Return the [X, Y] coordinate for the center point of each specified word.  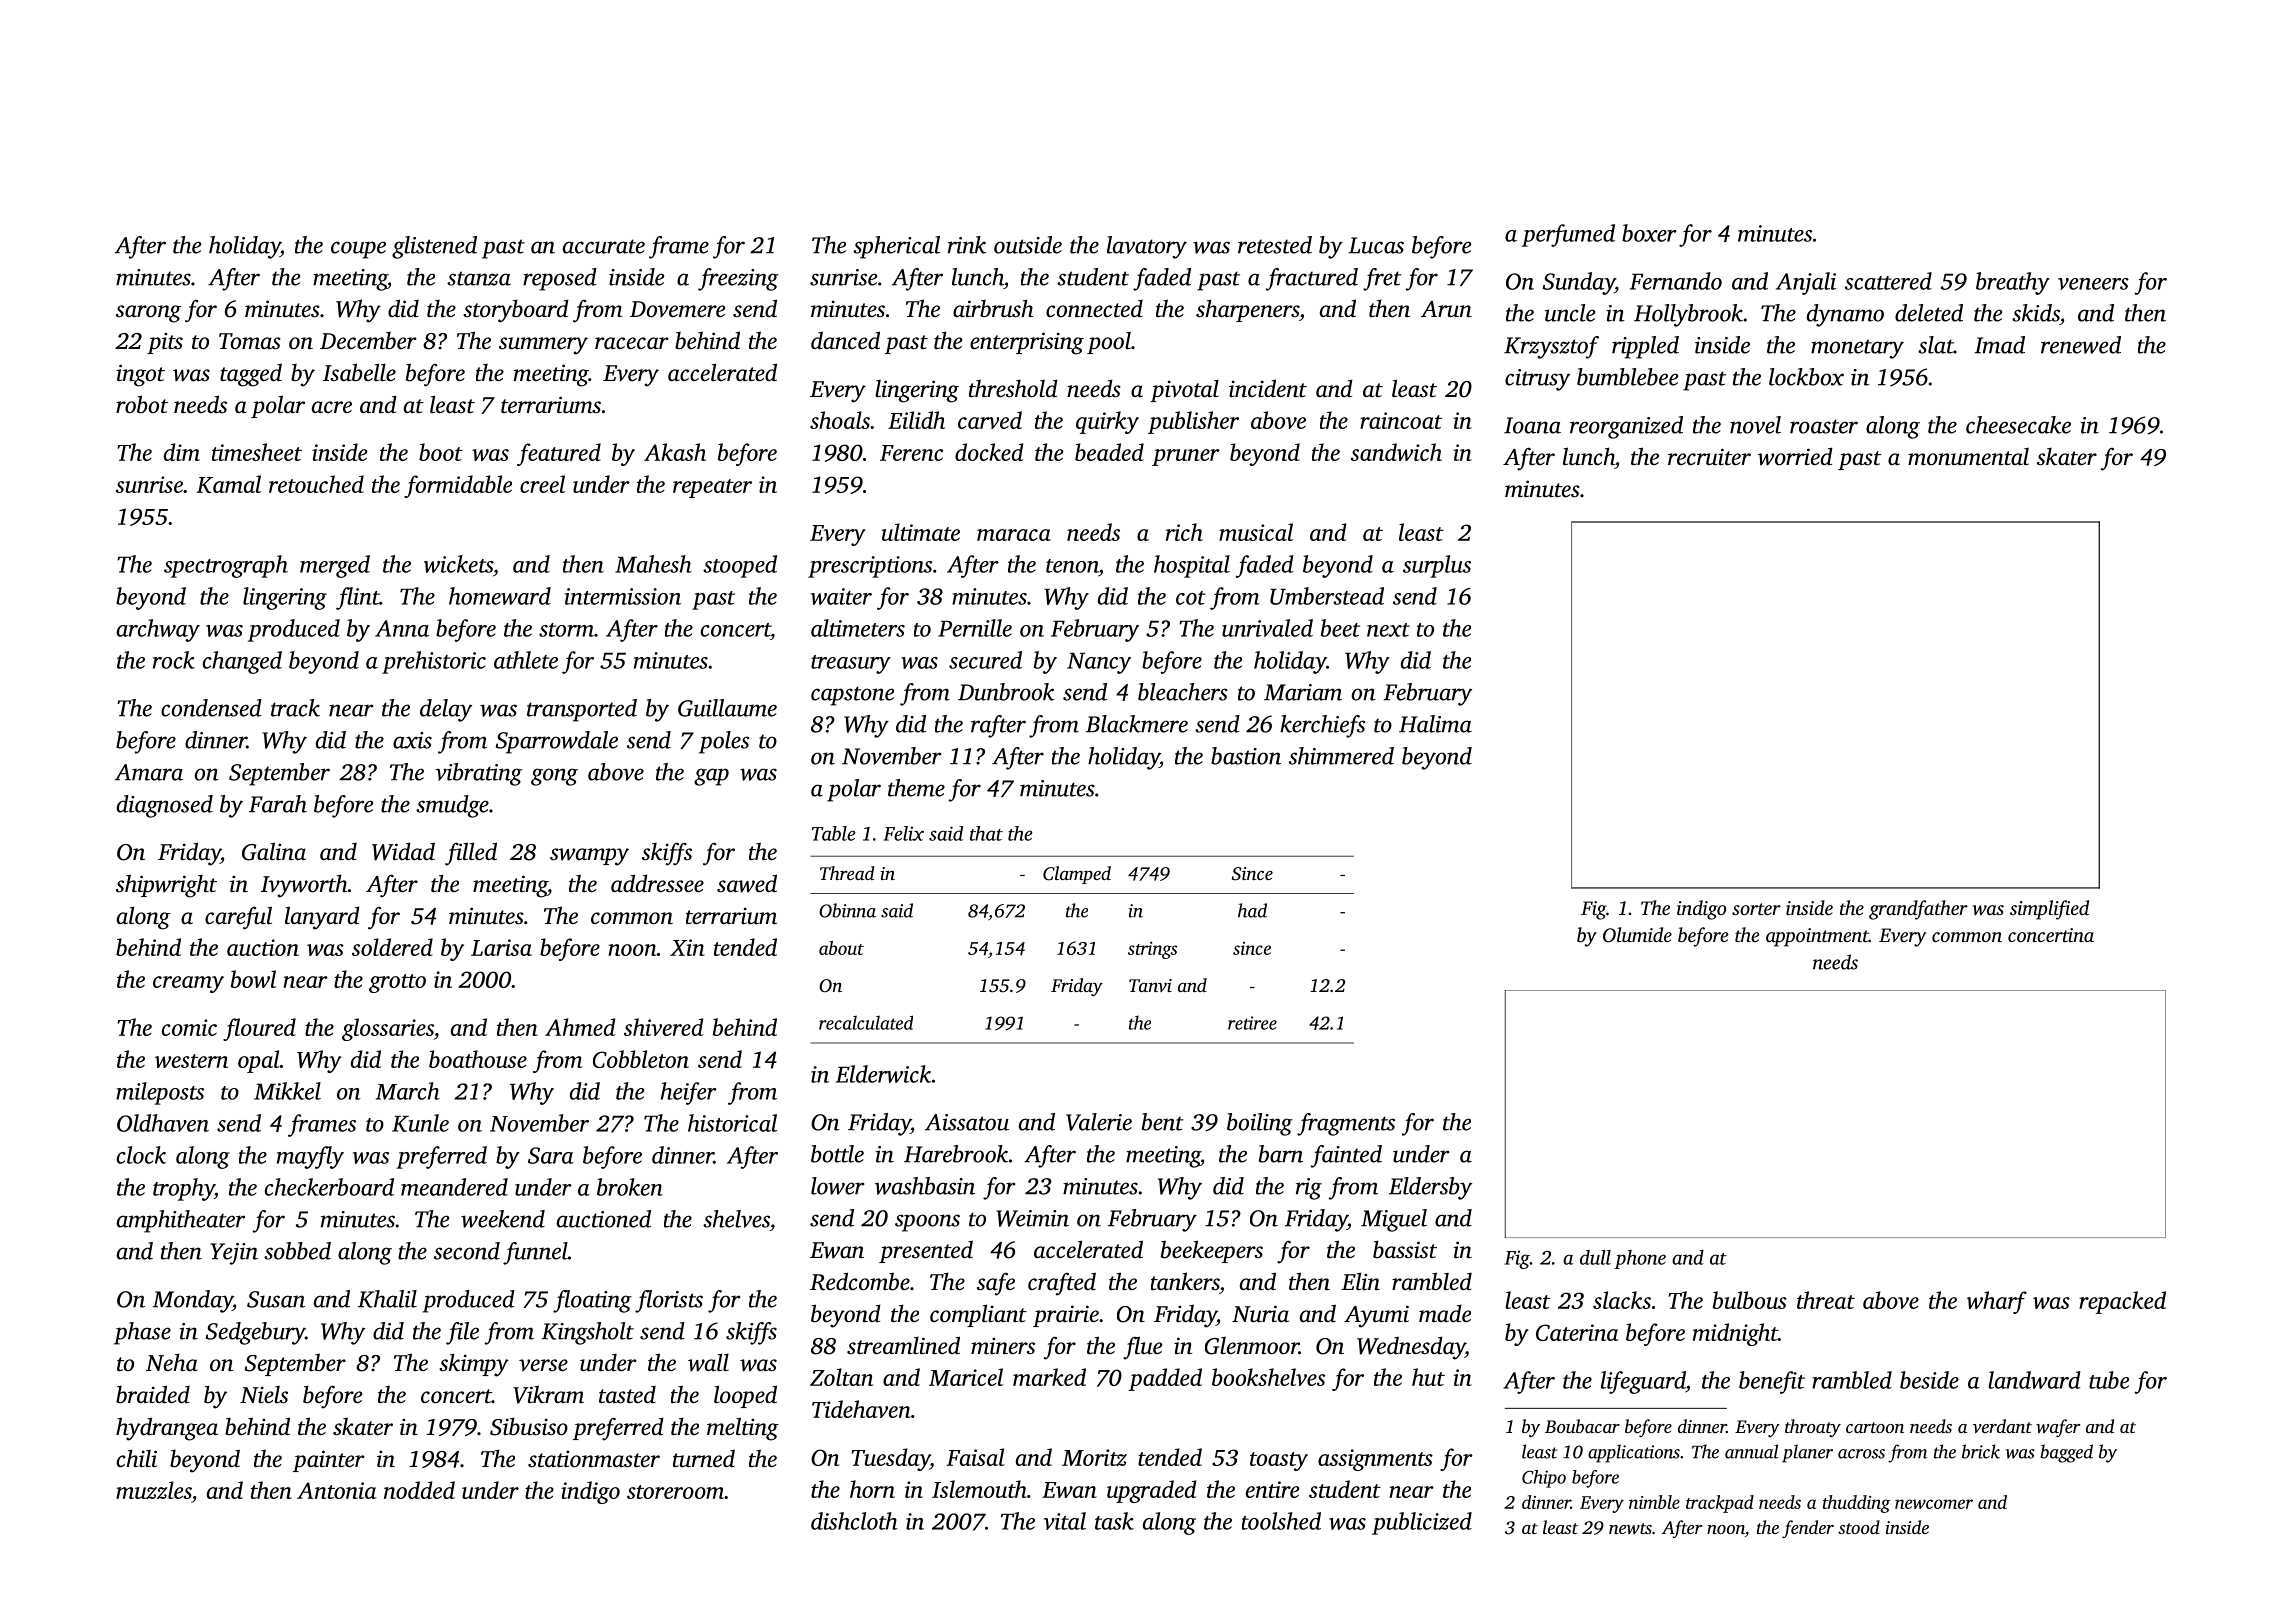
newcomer [1934, 1504]
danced [845, 340]
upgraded [1151, 1491]
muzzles [154, 1490]
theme [916, 788]
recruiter [1709, 457]
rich [1184, 532]
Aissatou [967, 1122]
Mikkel [287, 1091]
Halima [1435, 724]
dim [182, 452]
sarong [148, 314]
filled [471, 854]
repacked [2122, 1302]
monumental [1968, 457]
